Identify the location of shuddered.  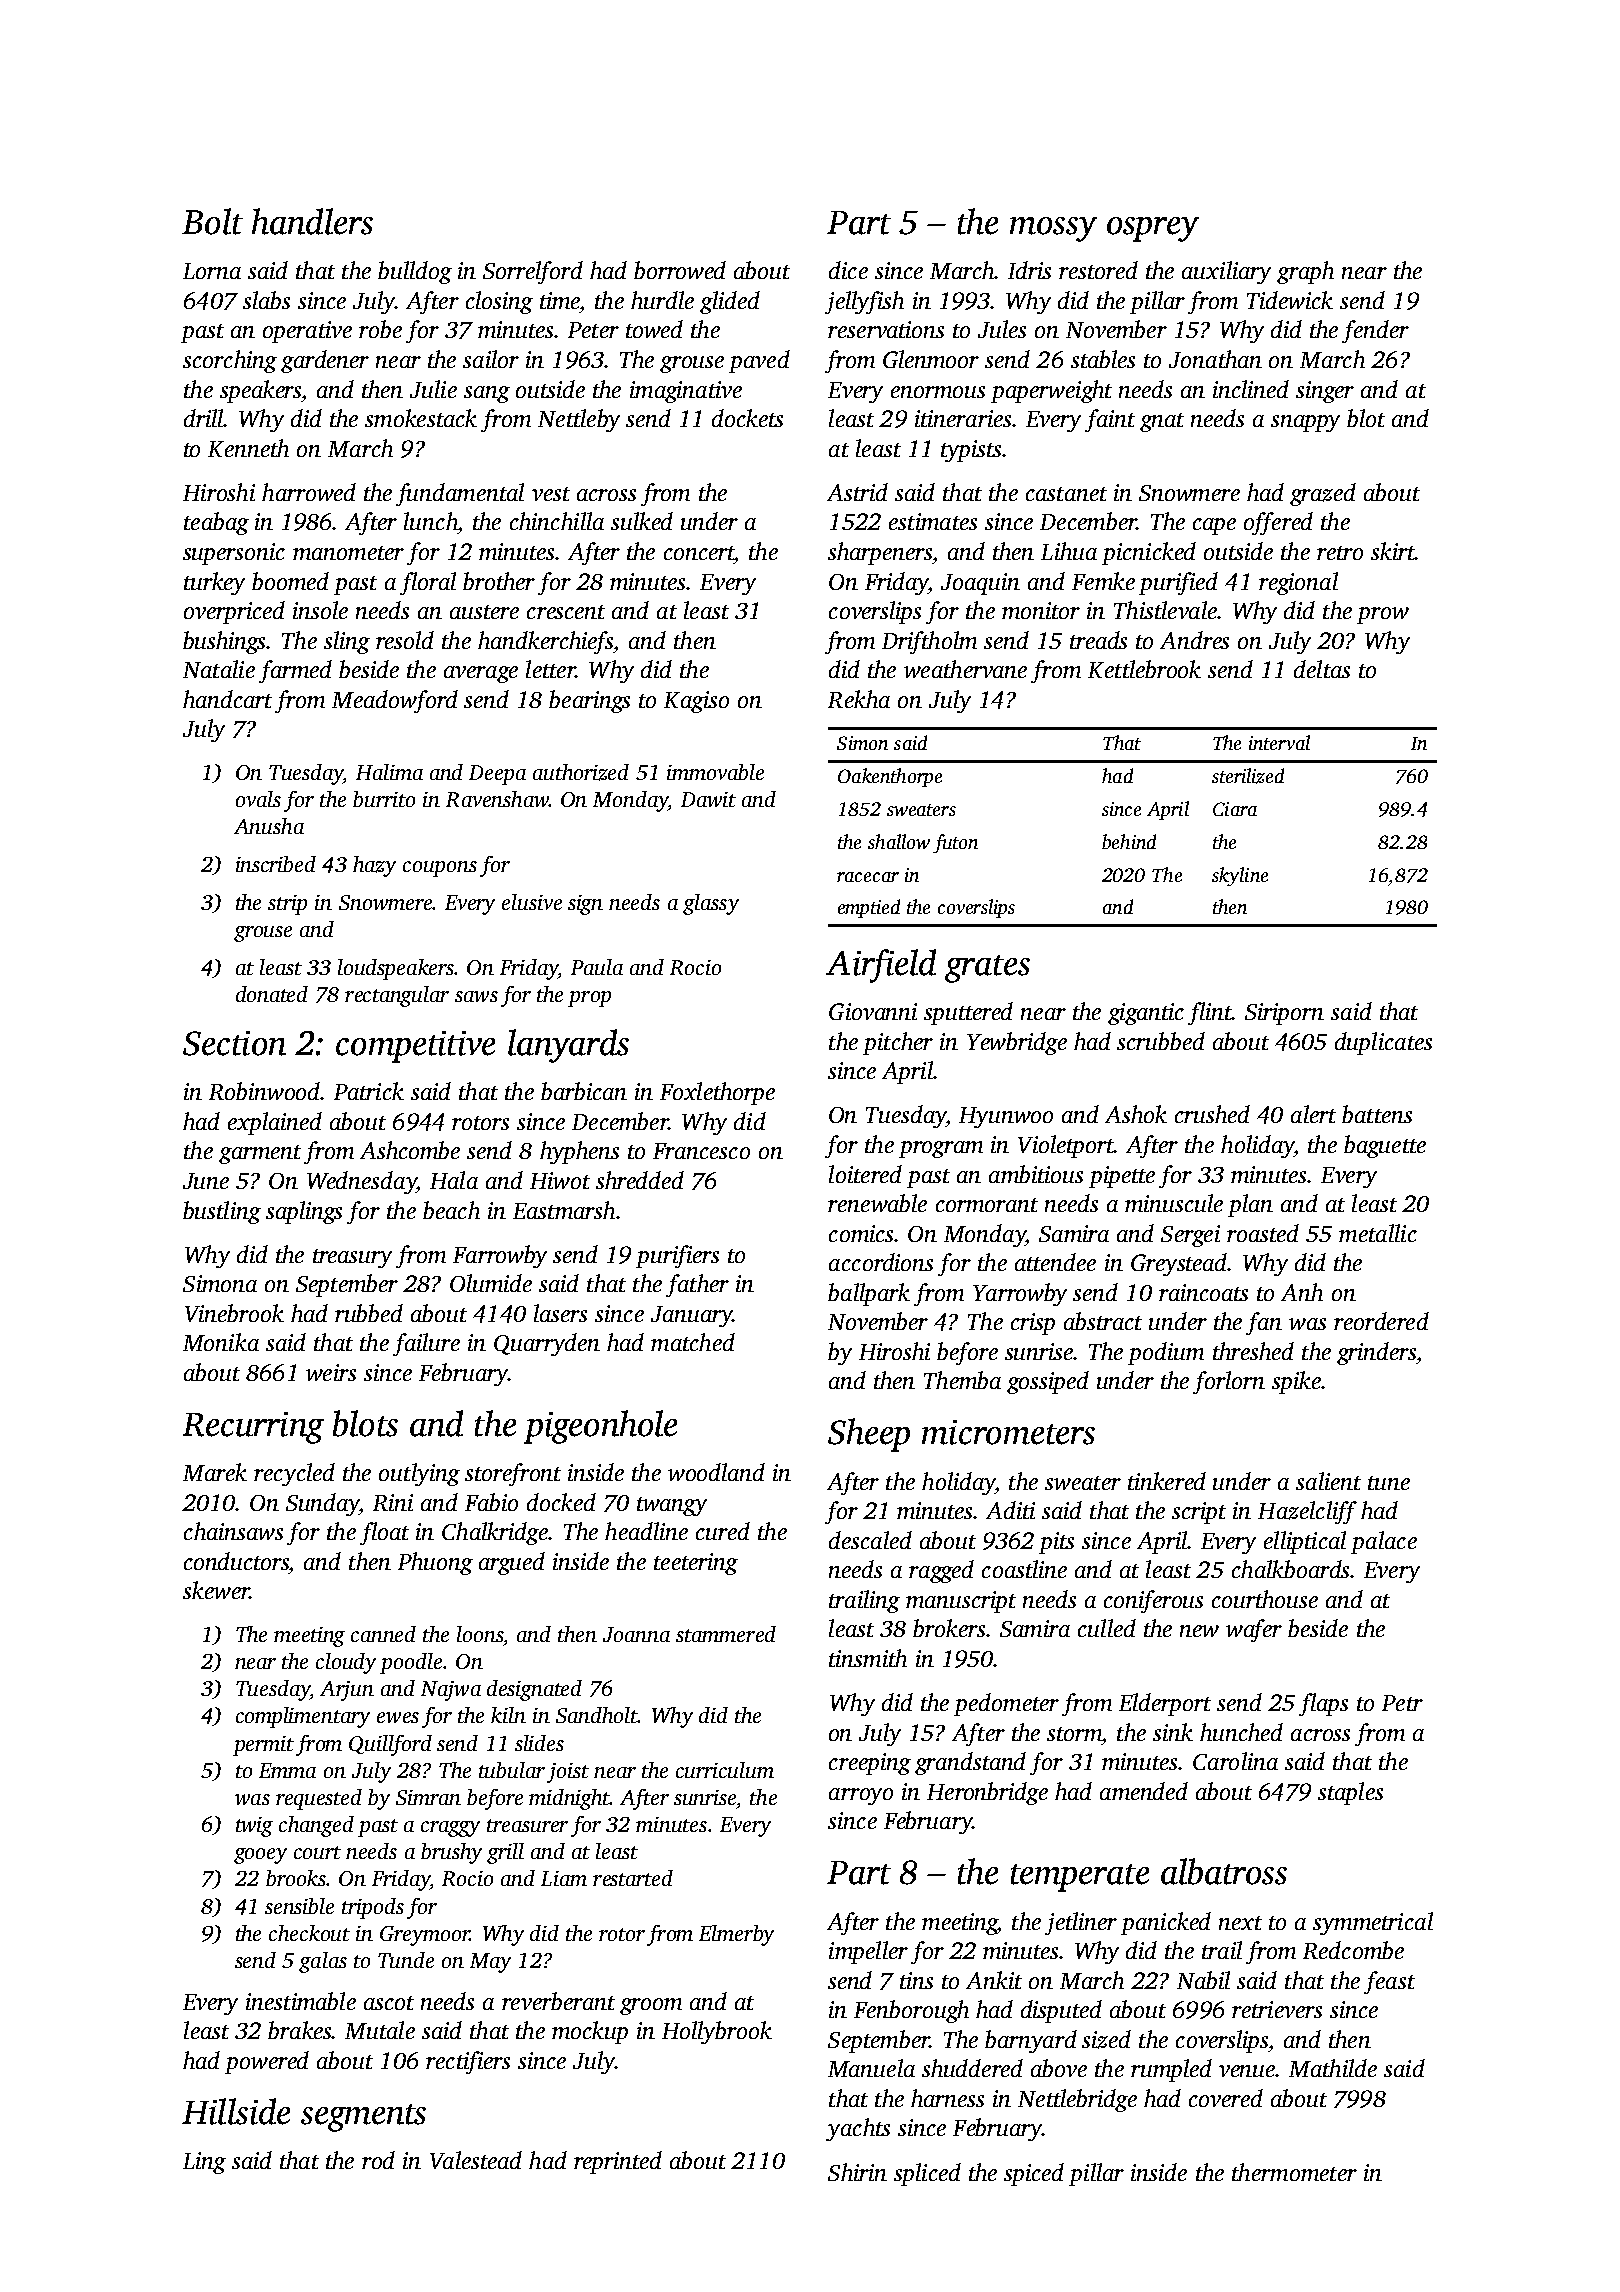
(972, 2068).
